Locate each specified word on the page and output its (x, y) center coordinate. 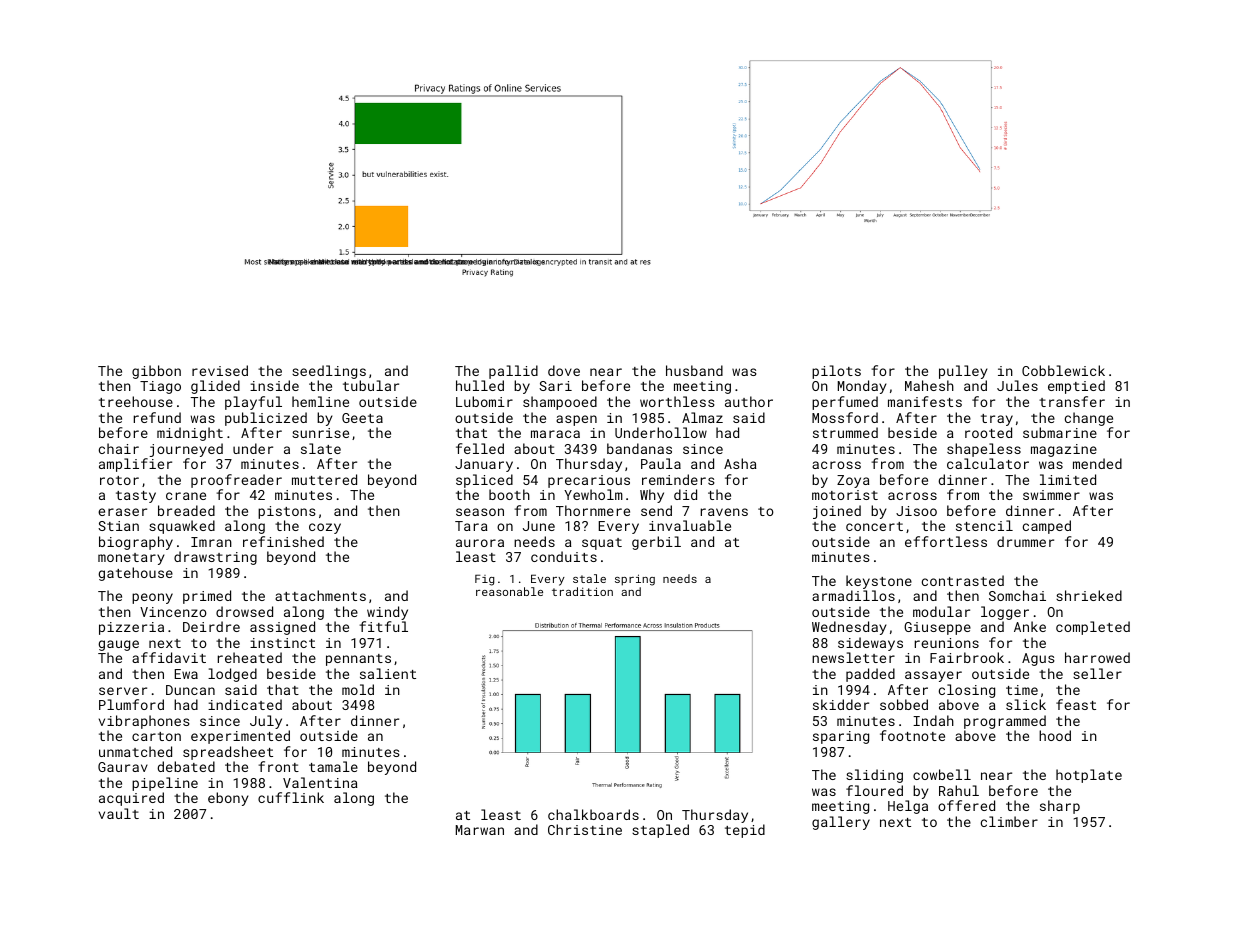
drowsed (244, 611)
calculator (988, 463)
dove (564, 370)
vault (119, 813)
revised (220, 370)
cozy (325, 528)
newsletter (853, 657)
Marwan (480, 830)
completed (1093, 628)
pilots (836, 372)
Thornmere (593, 510)
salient (388, 673)
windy (387, 613)
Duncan (190, 690)
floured (874, 790)
